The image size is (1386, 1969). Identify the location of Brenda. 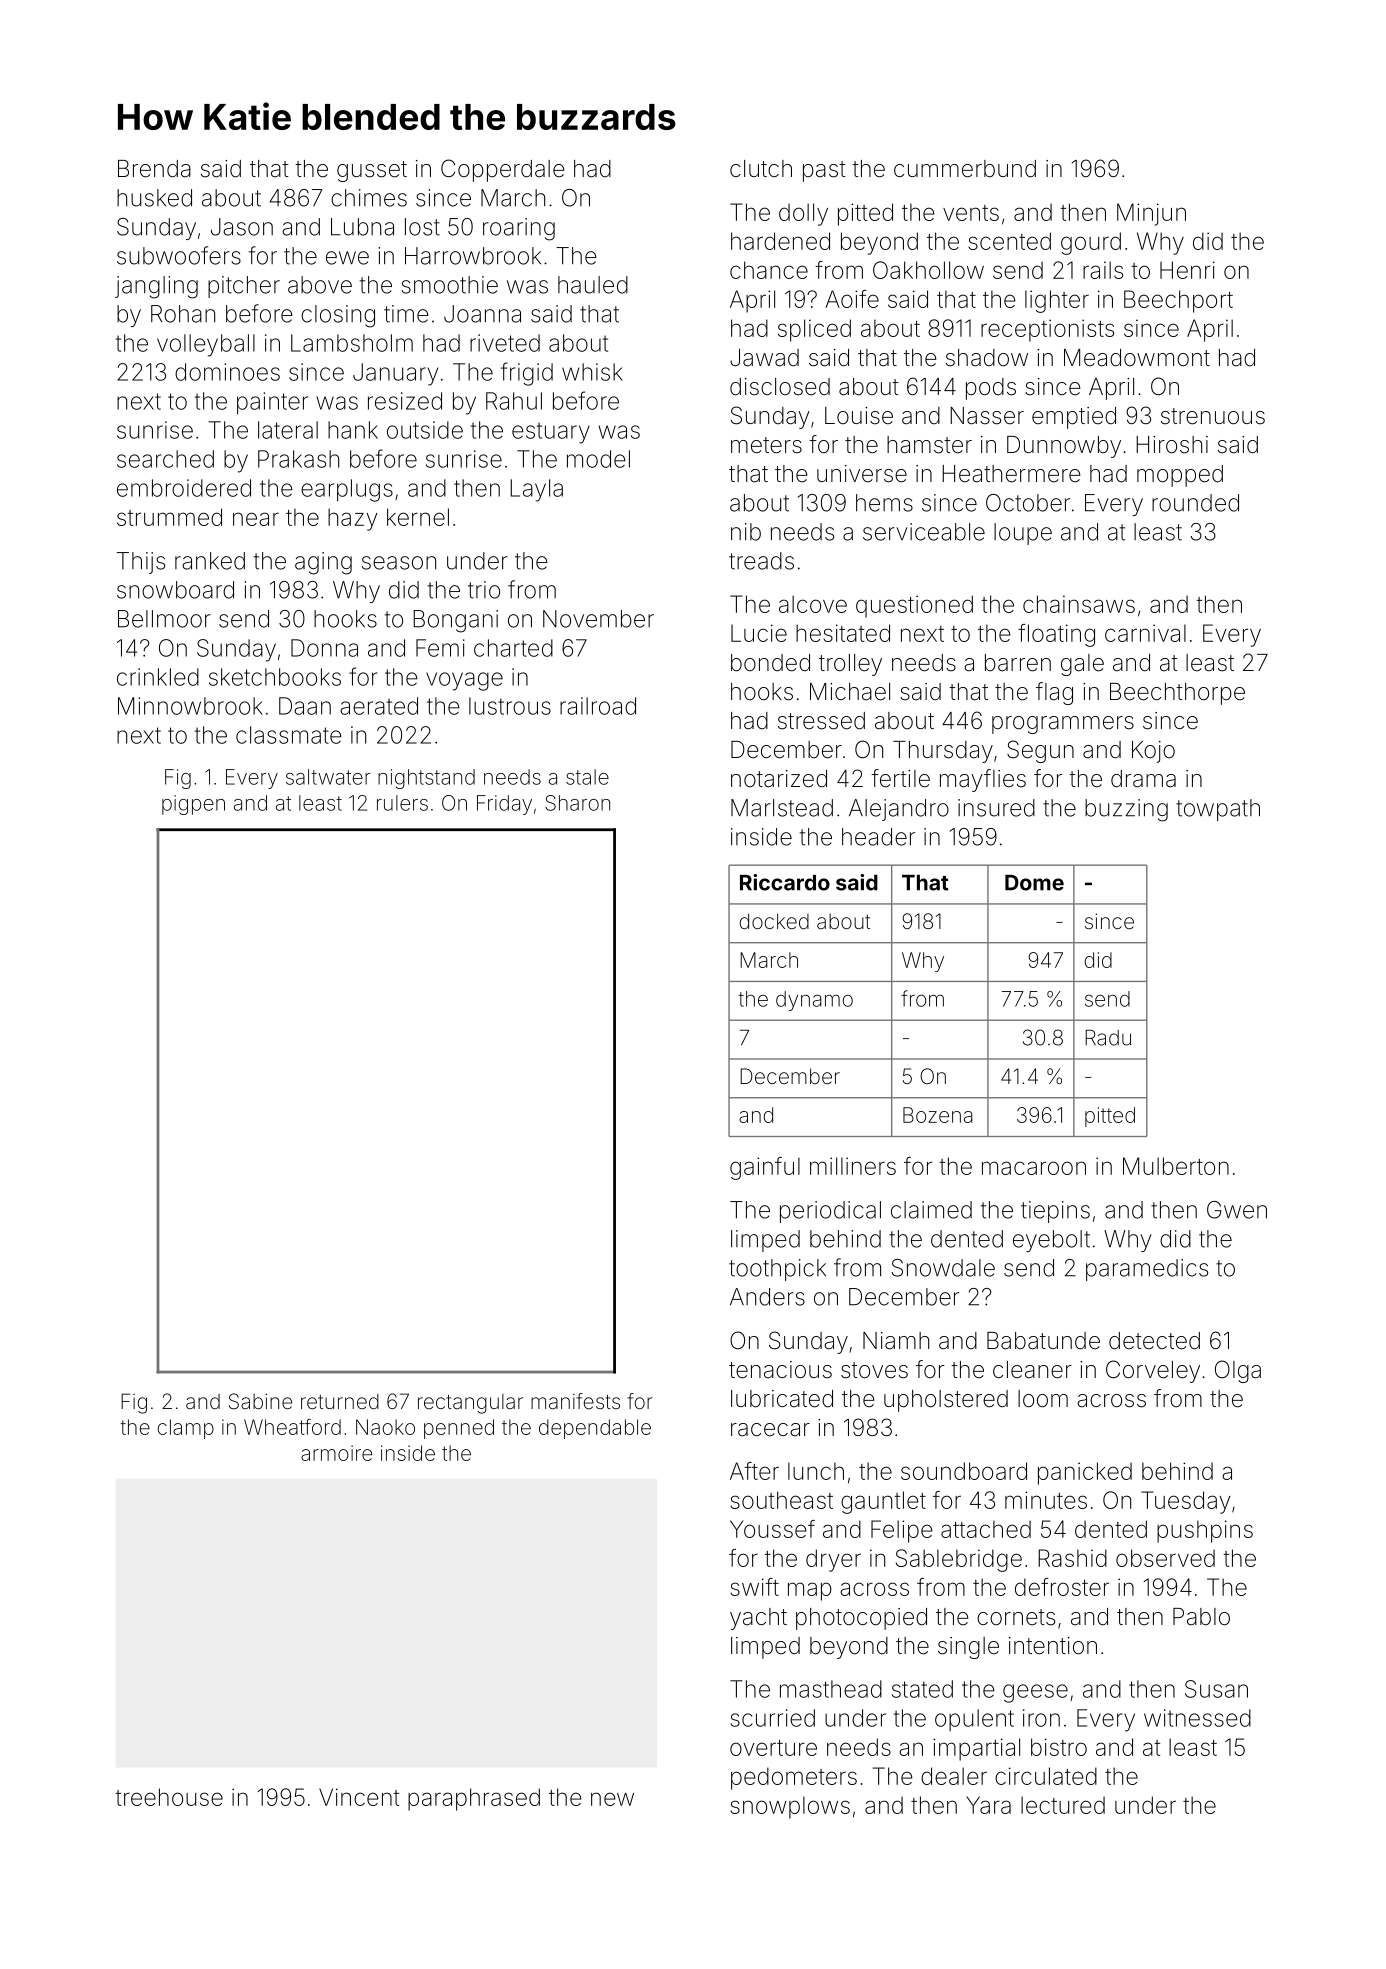
(154, 169).
